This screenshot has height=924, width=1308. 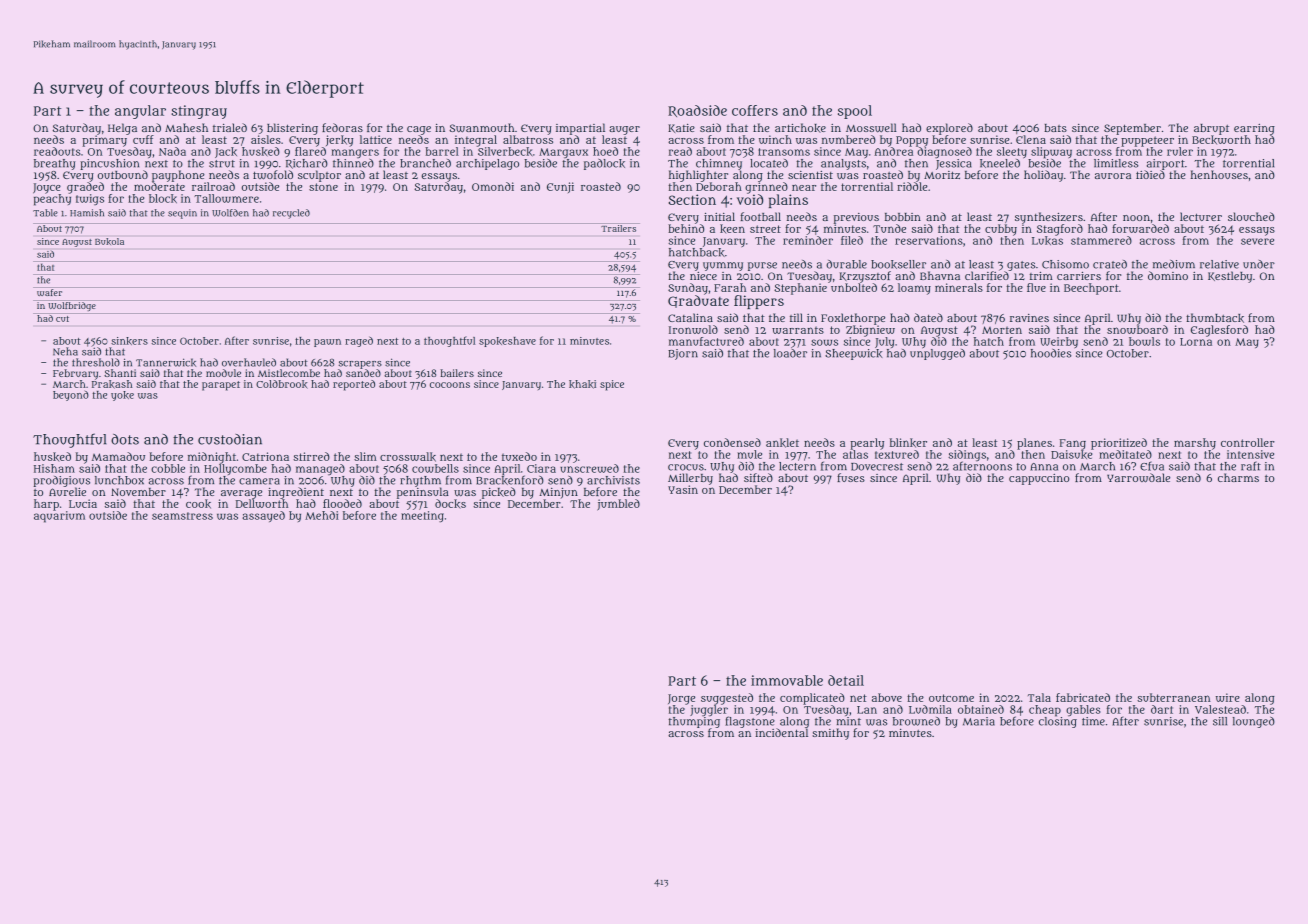 I want to click on Swanmouth, so click(x=482, y=128).
